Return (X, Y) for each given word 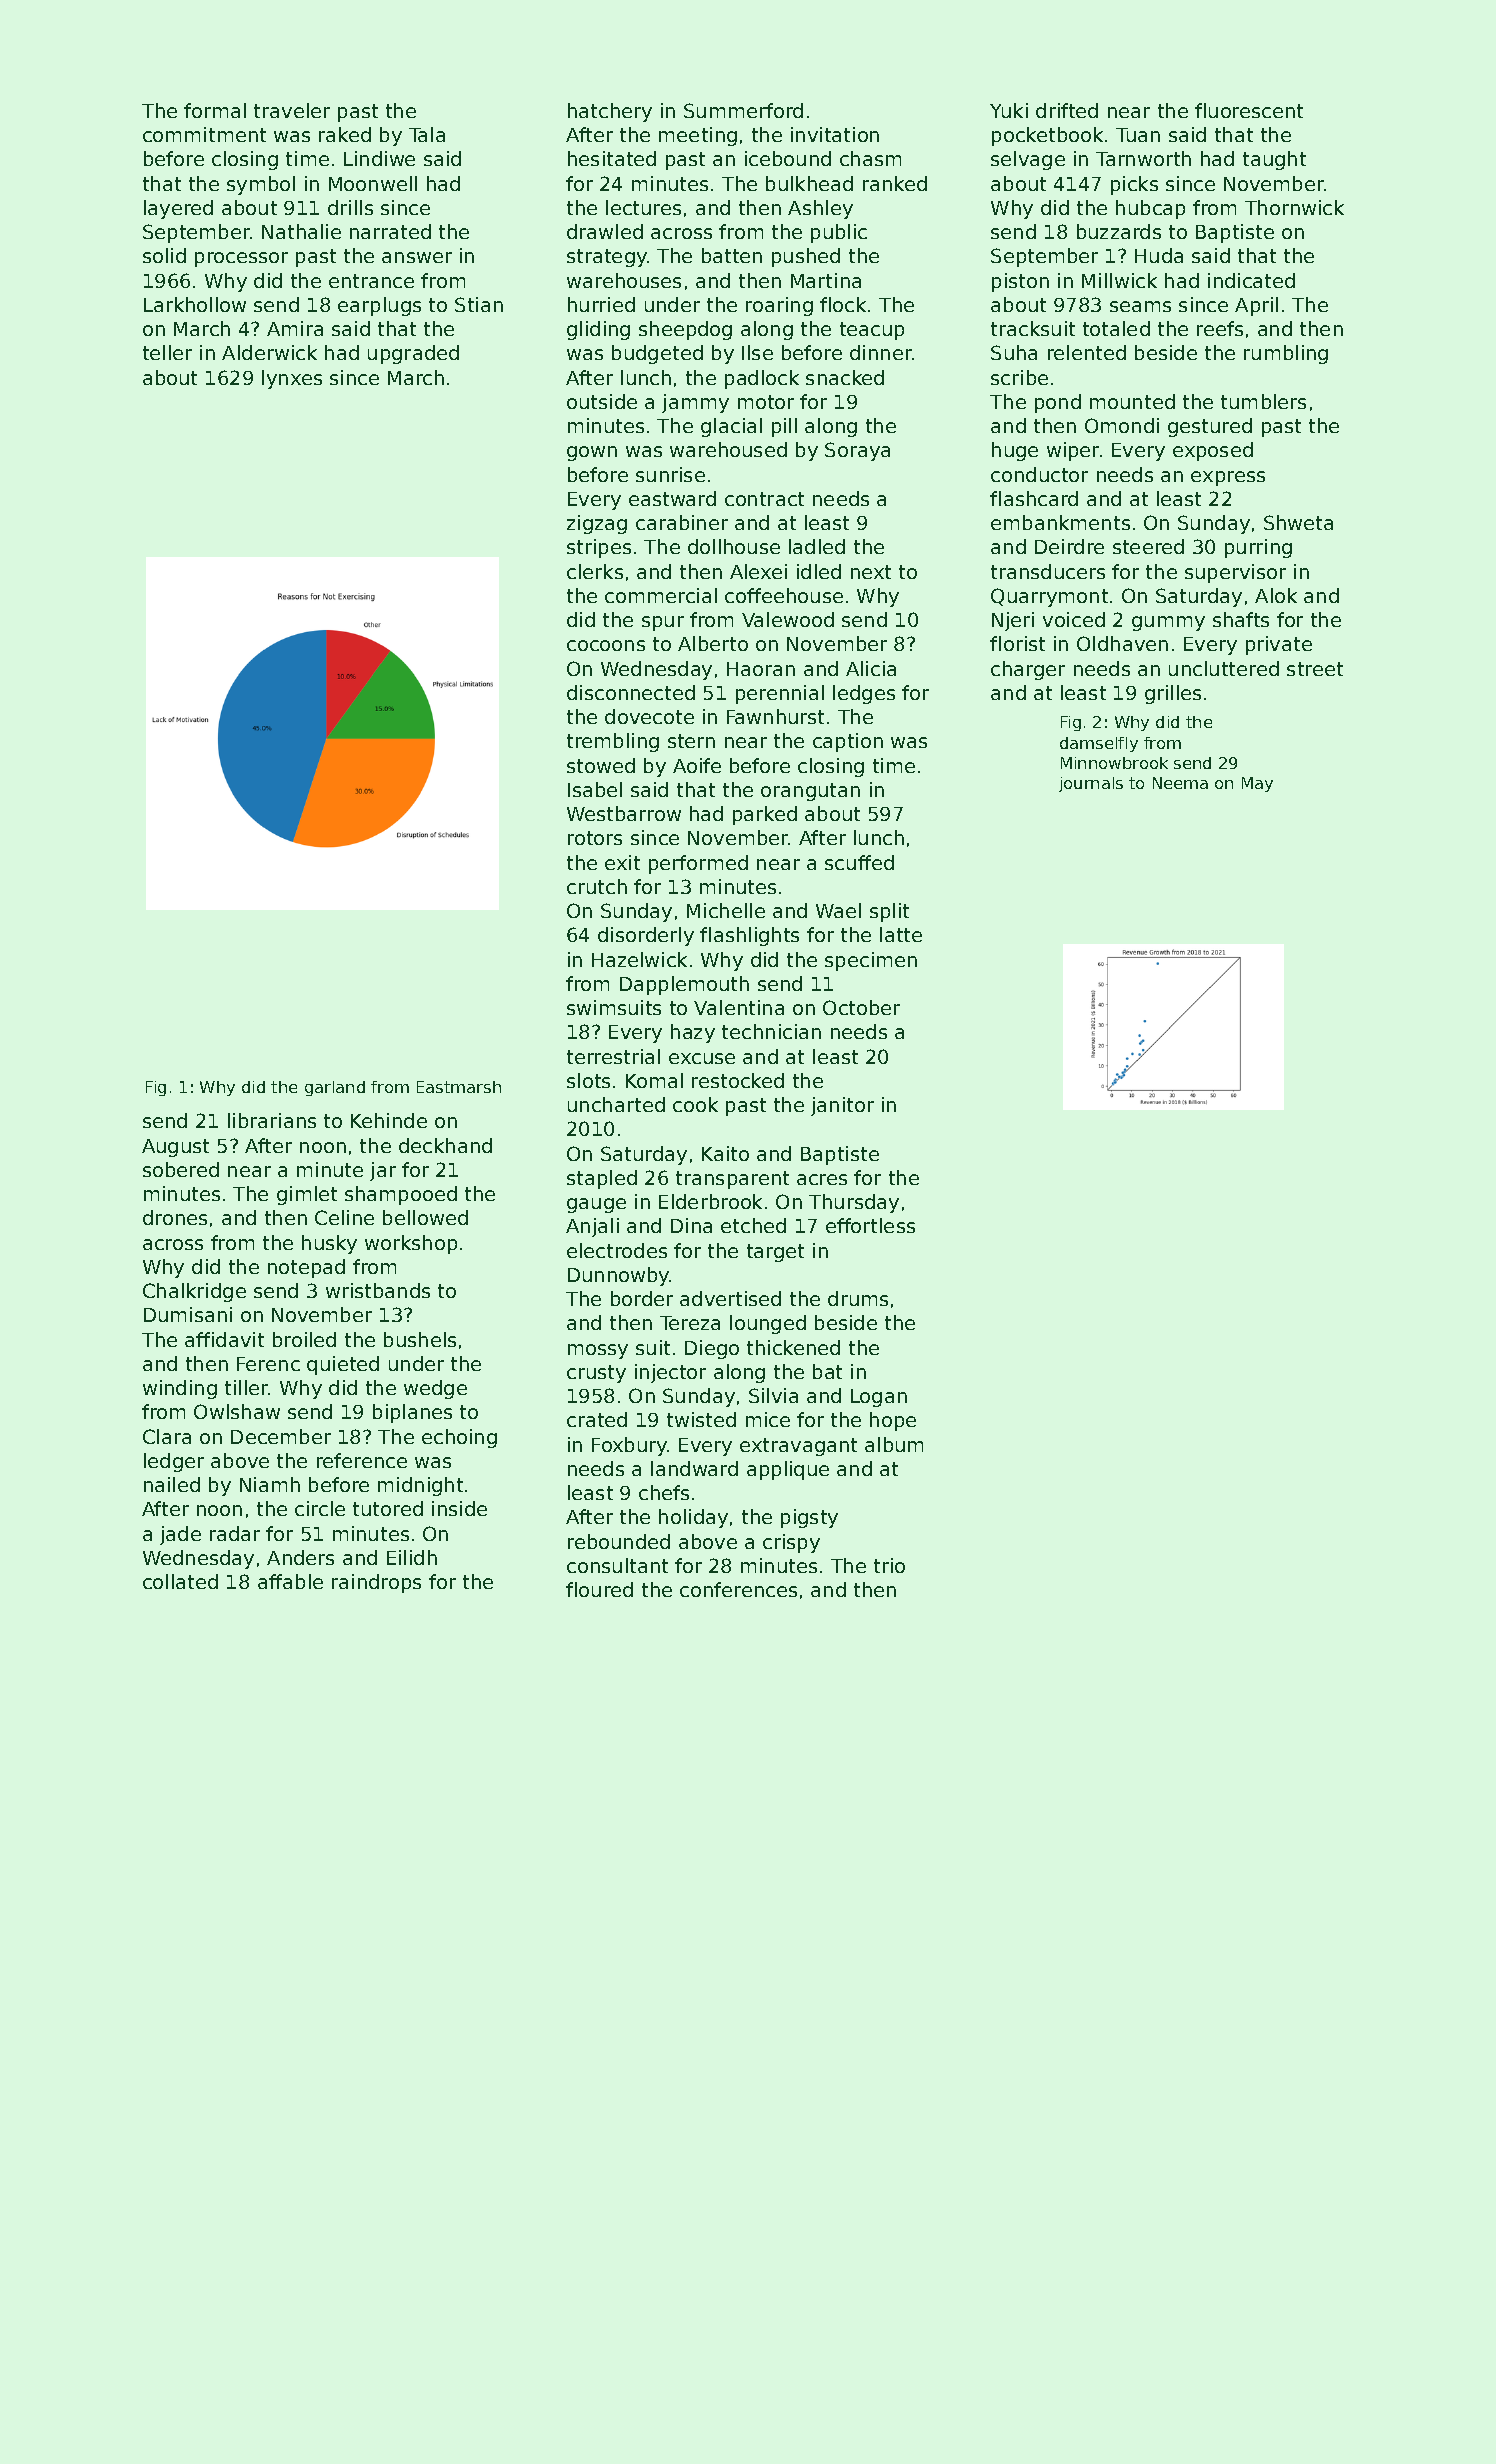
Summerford (743, 110)
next (871, 572)
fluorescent (1249, 110)
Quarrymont (1049, 597)
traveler (292, 110)
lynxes (292, 379)
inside (459, 1508)
